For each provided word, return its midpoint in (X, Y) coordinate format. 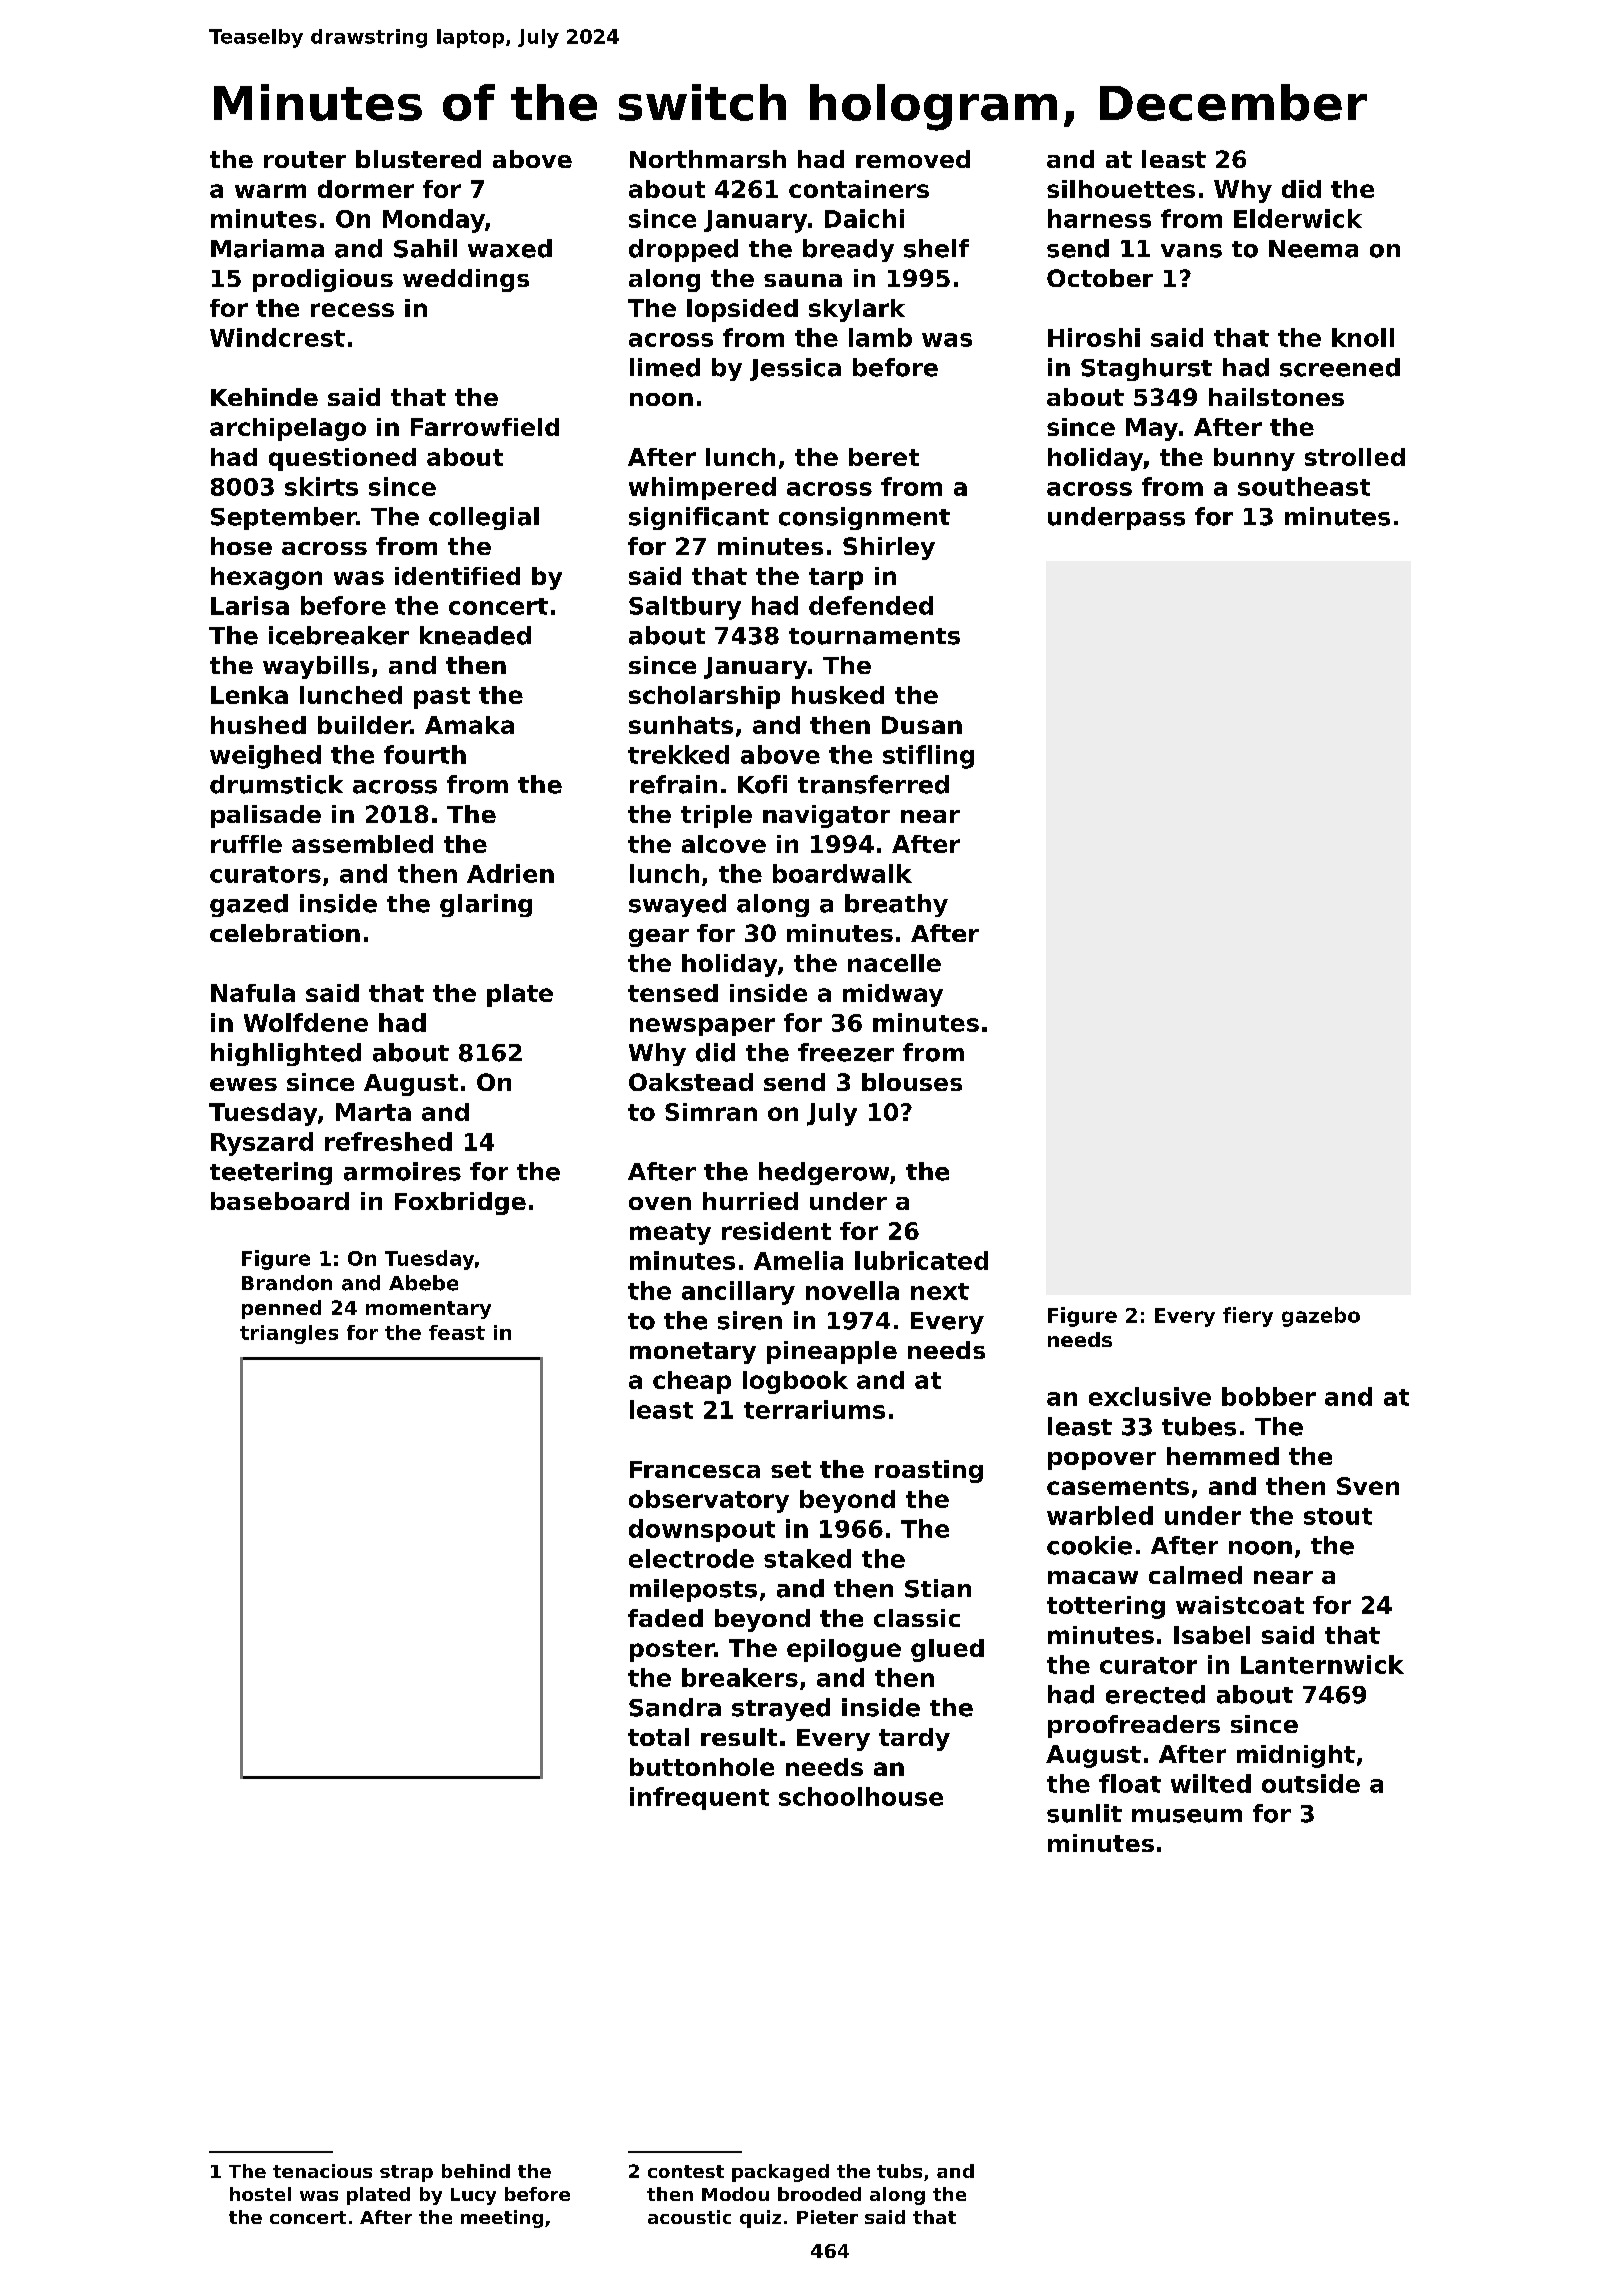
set (791, 1469)
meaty (670, 1234)
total (658, 1737)
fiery (1248, 1317)
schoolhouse (861, 1796)
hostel (260, 2194)
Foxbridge (460, 1203)
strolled (1355, 457)
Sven (1368, 1486)
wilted (1211, 1783)
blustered (418, 159)
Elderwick (1298, 218)
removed (913, 159)
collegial (484, 518)
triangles (289, 1334)
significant (699, 518)
